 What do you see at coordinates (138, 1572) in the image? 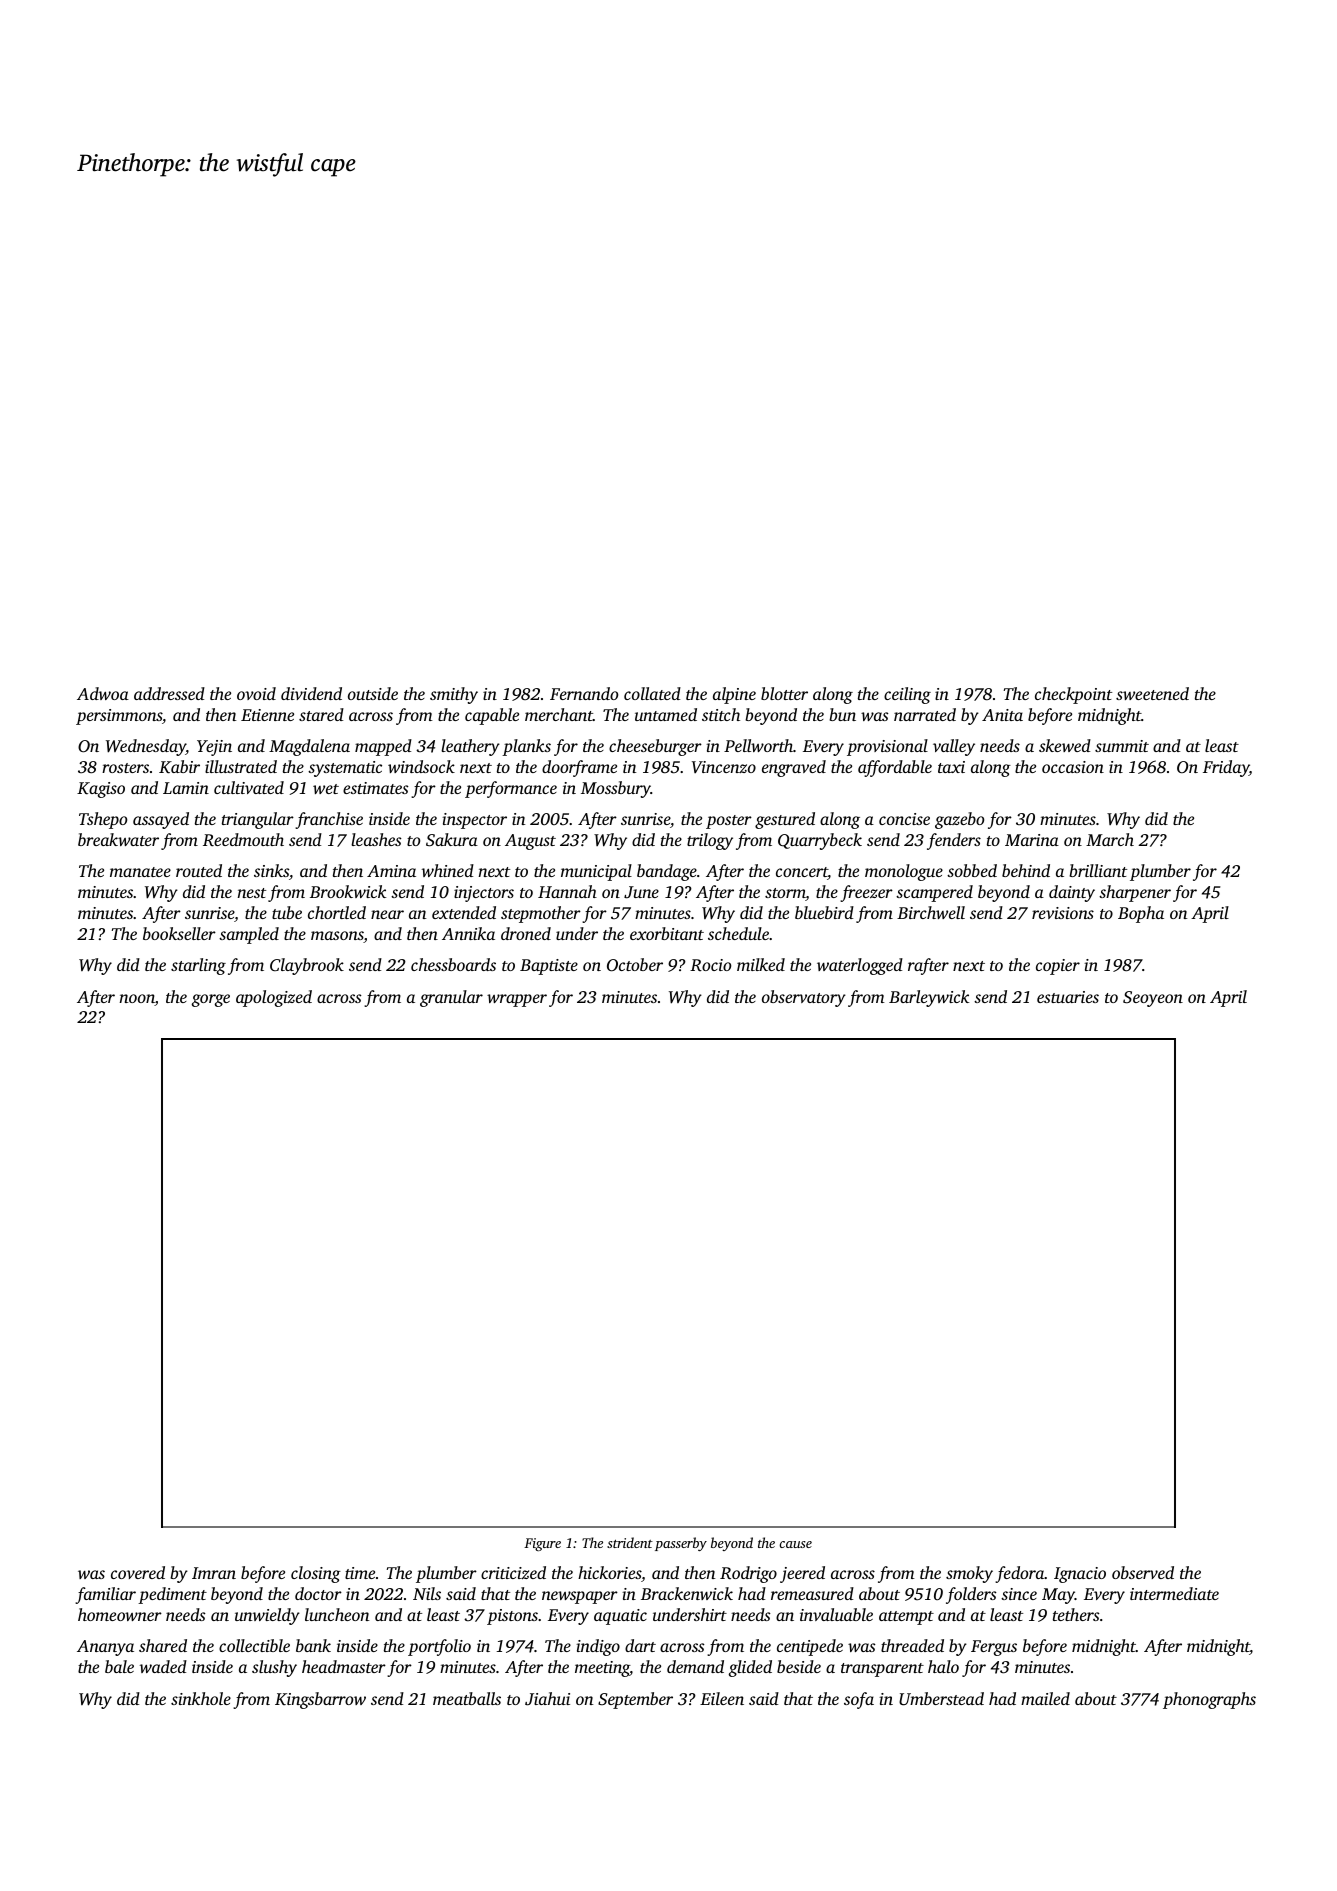
I see `covered` at bounding box center [138, 1572].
